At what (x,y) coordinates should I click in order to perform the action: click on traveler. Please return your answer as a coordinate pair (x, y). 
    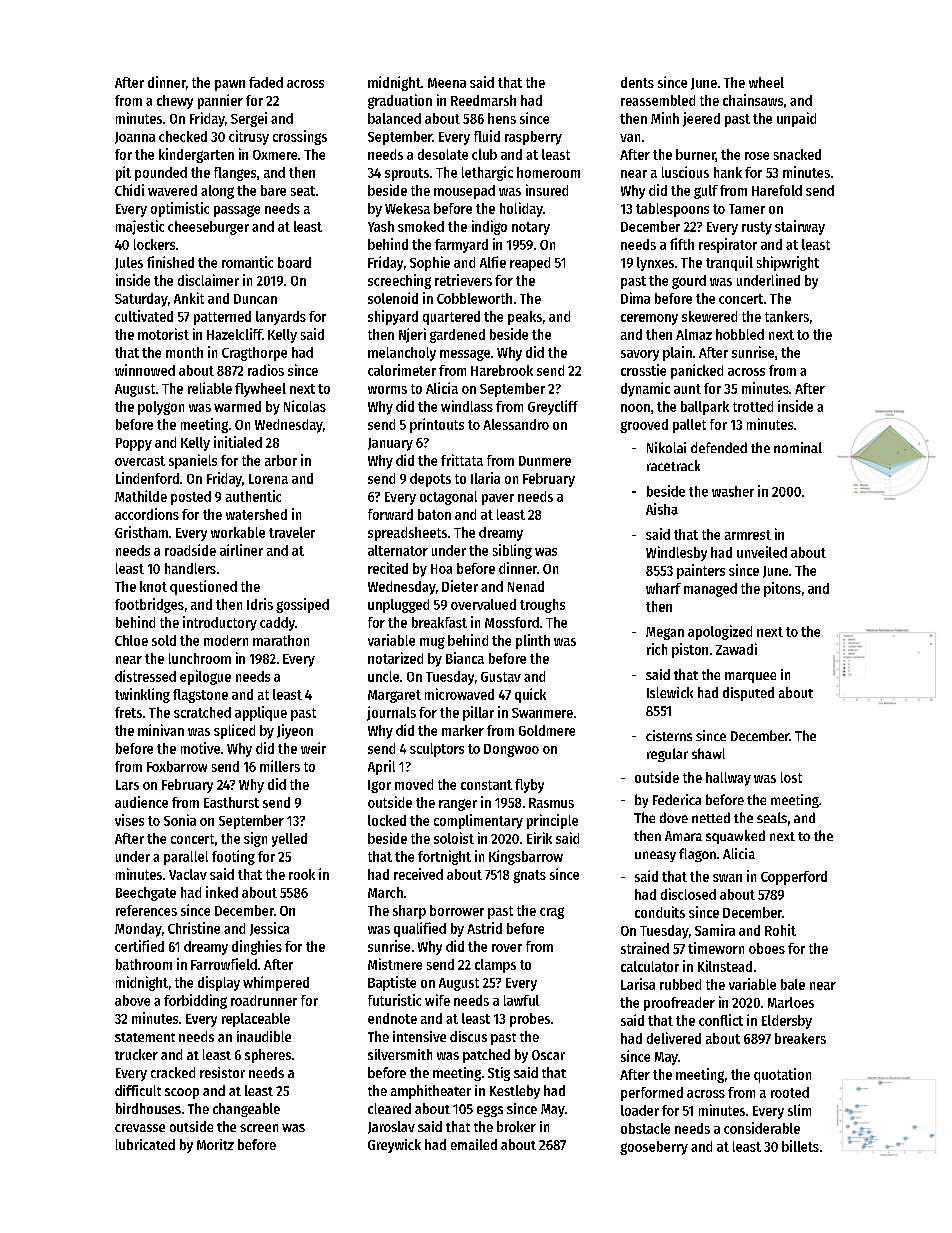
    Looking at the image, I should click on (292, 532).
